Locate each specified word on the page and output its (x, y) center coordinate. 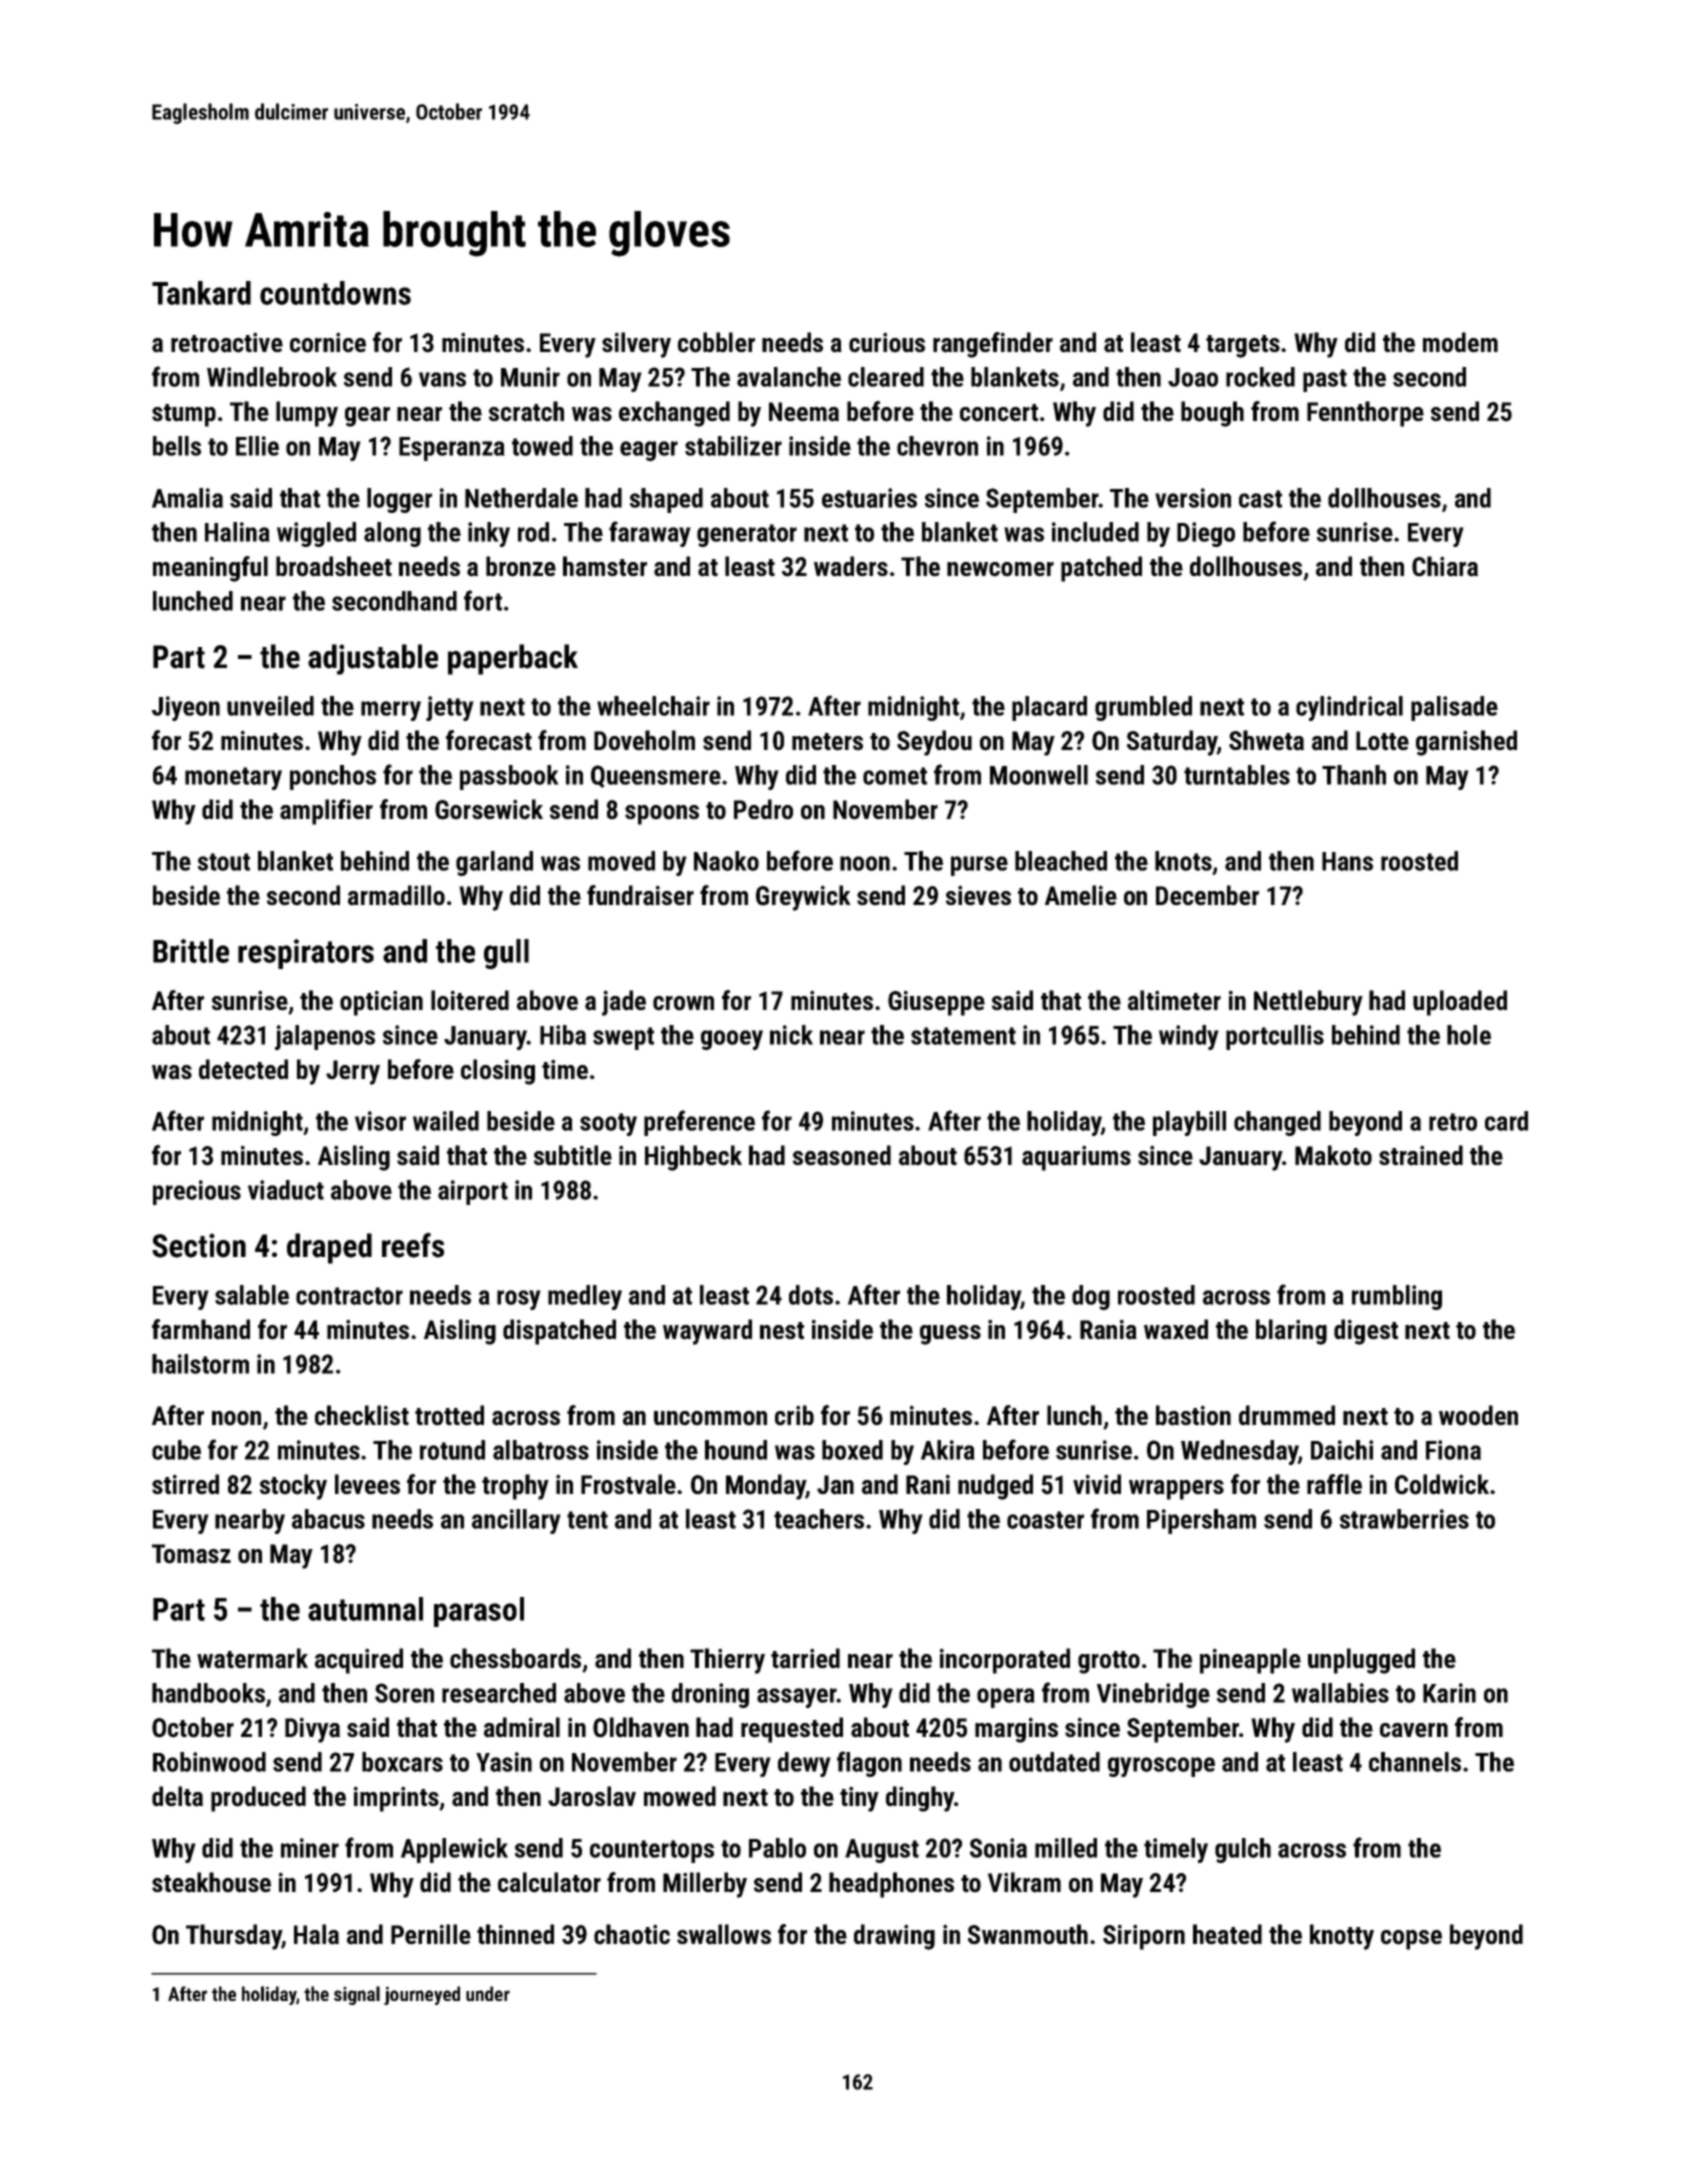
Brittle (191, 951)
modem (1460, 342)
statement (963, 1036)
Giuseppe (936, 1003)
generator (747, 535)
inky (489, 534)
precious (197, 1192)
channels (1415, 1762)
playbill (1189, 1123)
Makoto (1333, 1155)
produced (258, 1799)
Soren (404, 1693)
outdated (1054, 1762)
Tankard (201, 293)
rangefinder (993, 345)
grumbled (1143, 708)
